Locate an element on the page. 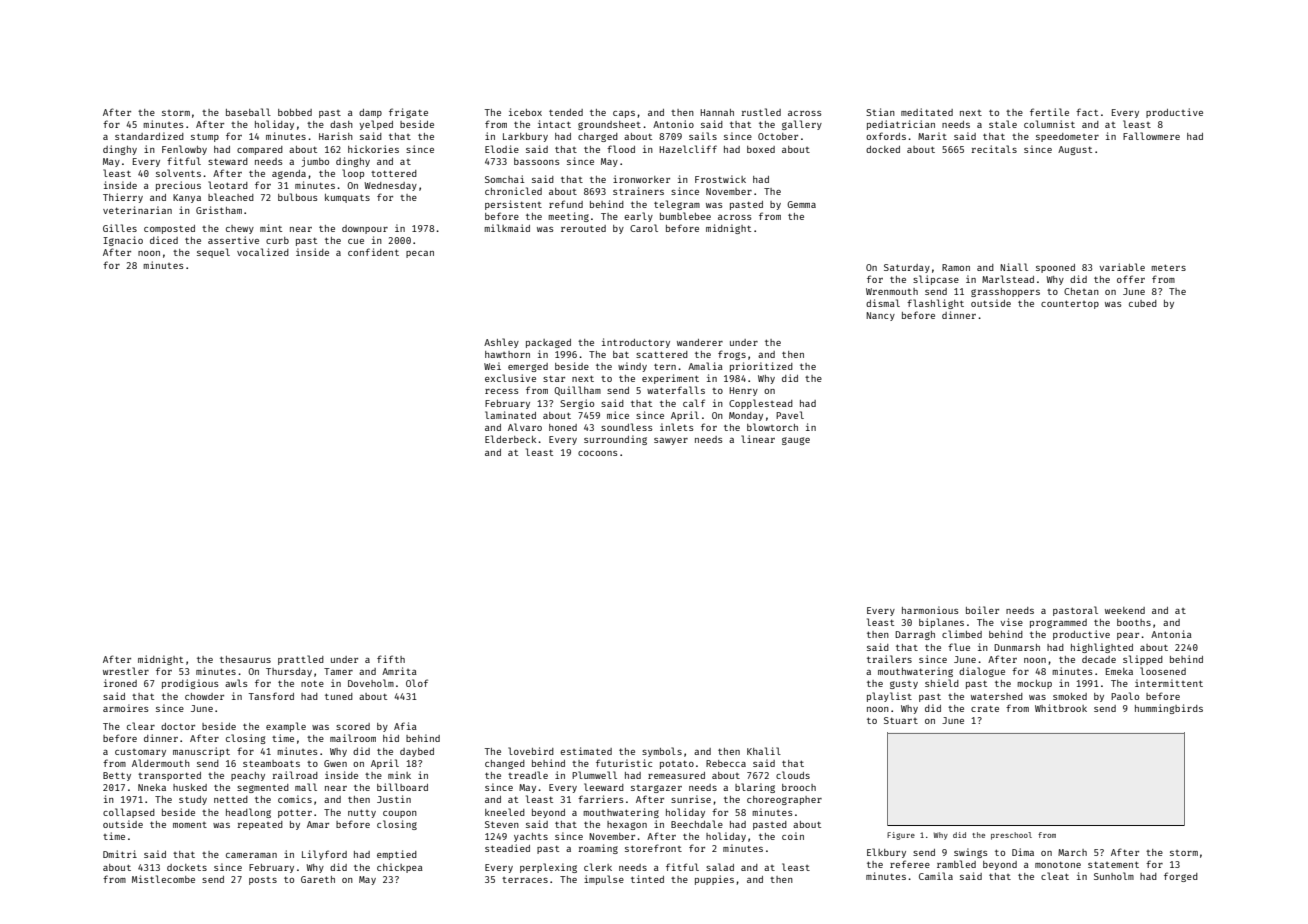  trailers is located at coordinates (889, 659).
